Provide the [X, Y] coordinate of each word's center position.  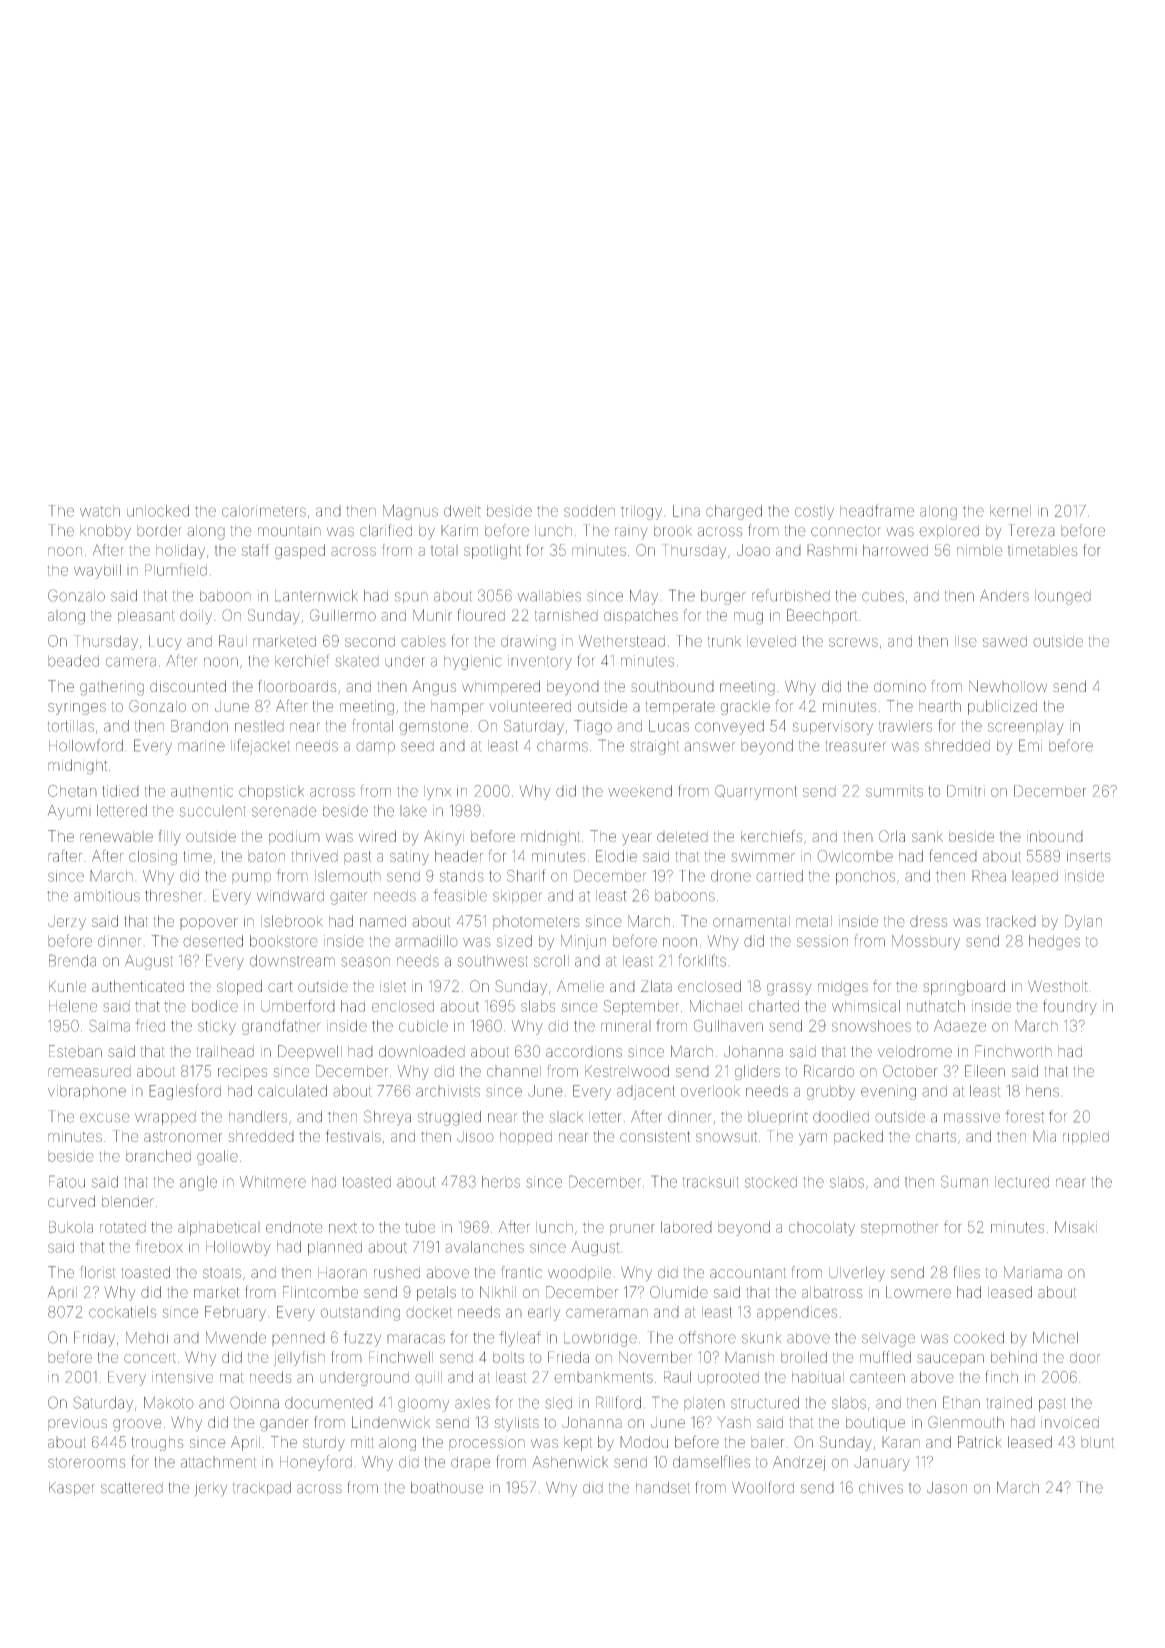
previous [77, 1424]
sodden [589, 511]
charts [936, 1136]
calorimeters [264, 511]
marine [201, 746]
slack [566, 1117]
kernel [1010, 511]
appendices [797, 1313]
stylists [517, 1424]
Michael [716, 1006]
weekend [640, 791]
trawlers [905, 726]
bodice [215, 1006]
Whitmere [273, 1182]
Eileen [985, 1071]
